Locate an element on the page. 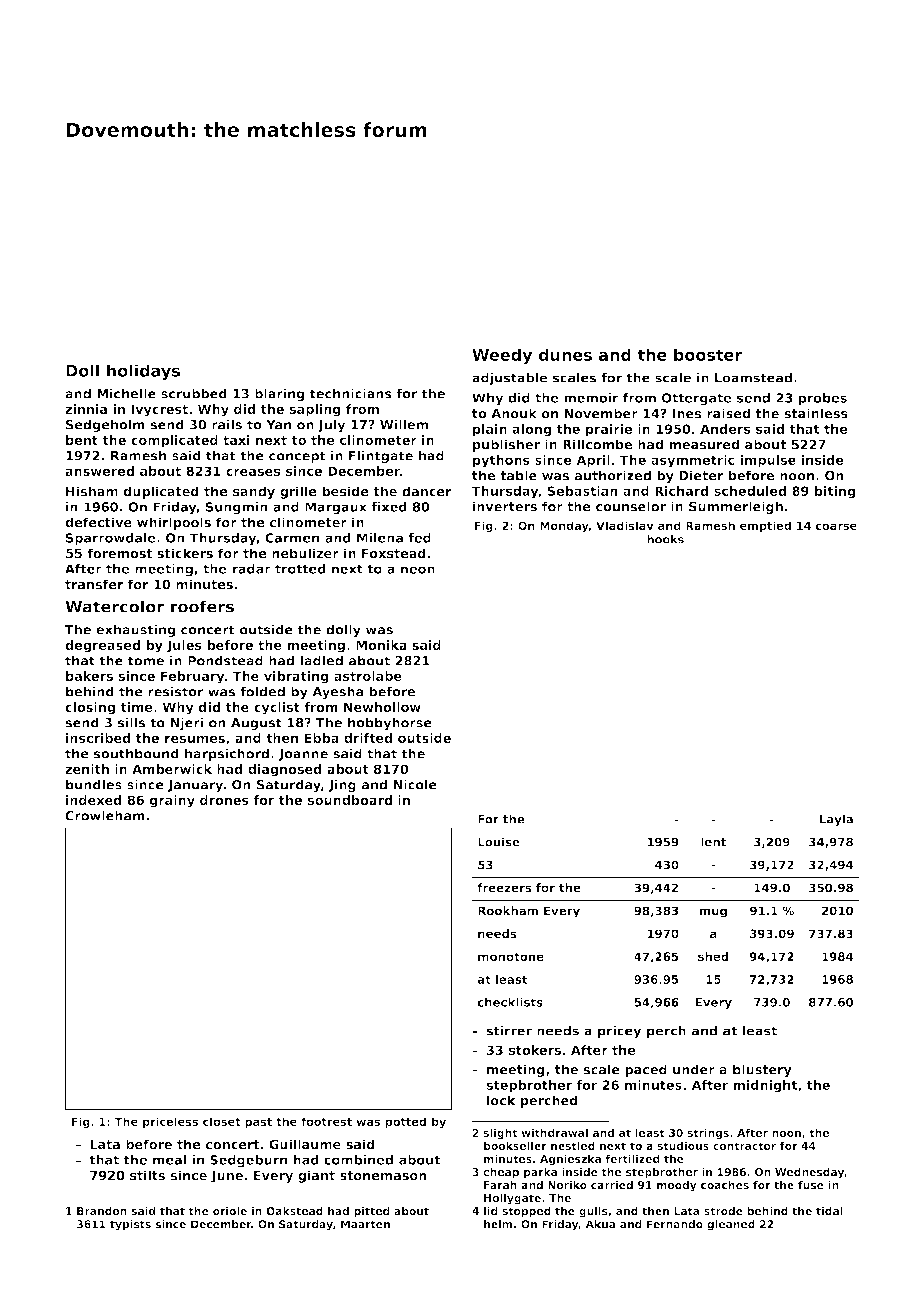  shed is located at coordinates (713, 956).
